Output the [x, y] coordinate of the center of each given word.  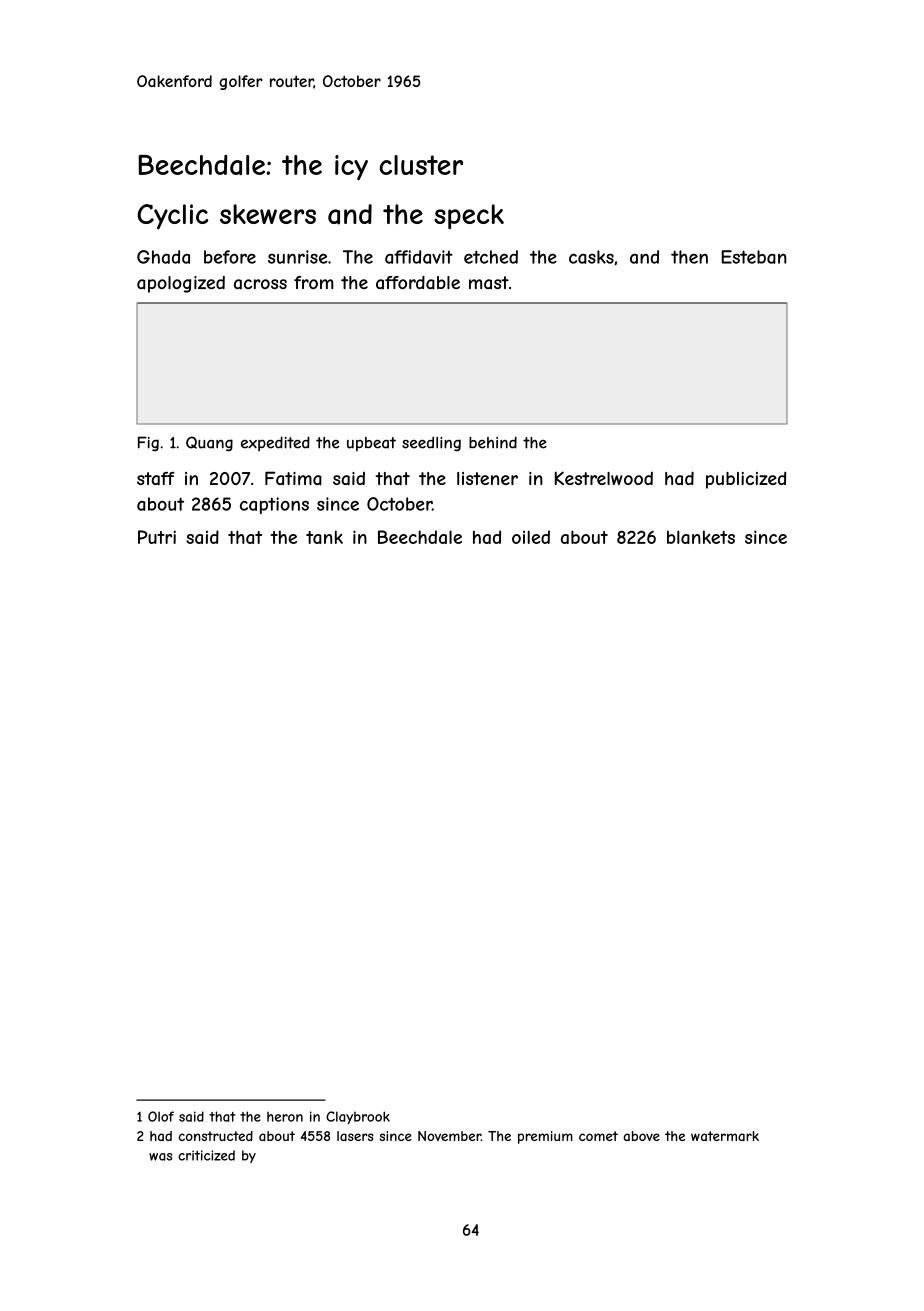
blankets [701, 537]
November [449, 1136]
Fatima [293, 478]
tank [324, 537]
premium [545, 1137]
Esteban [754, 257]
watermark [725, 1136]
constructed [215, 1136]
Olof [161, 1116]
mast [489, 283]
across [260, 284]
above [641, 1136]
